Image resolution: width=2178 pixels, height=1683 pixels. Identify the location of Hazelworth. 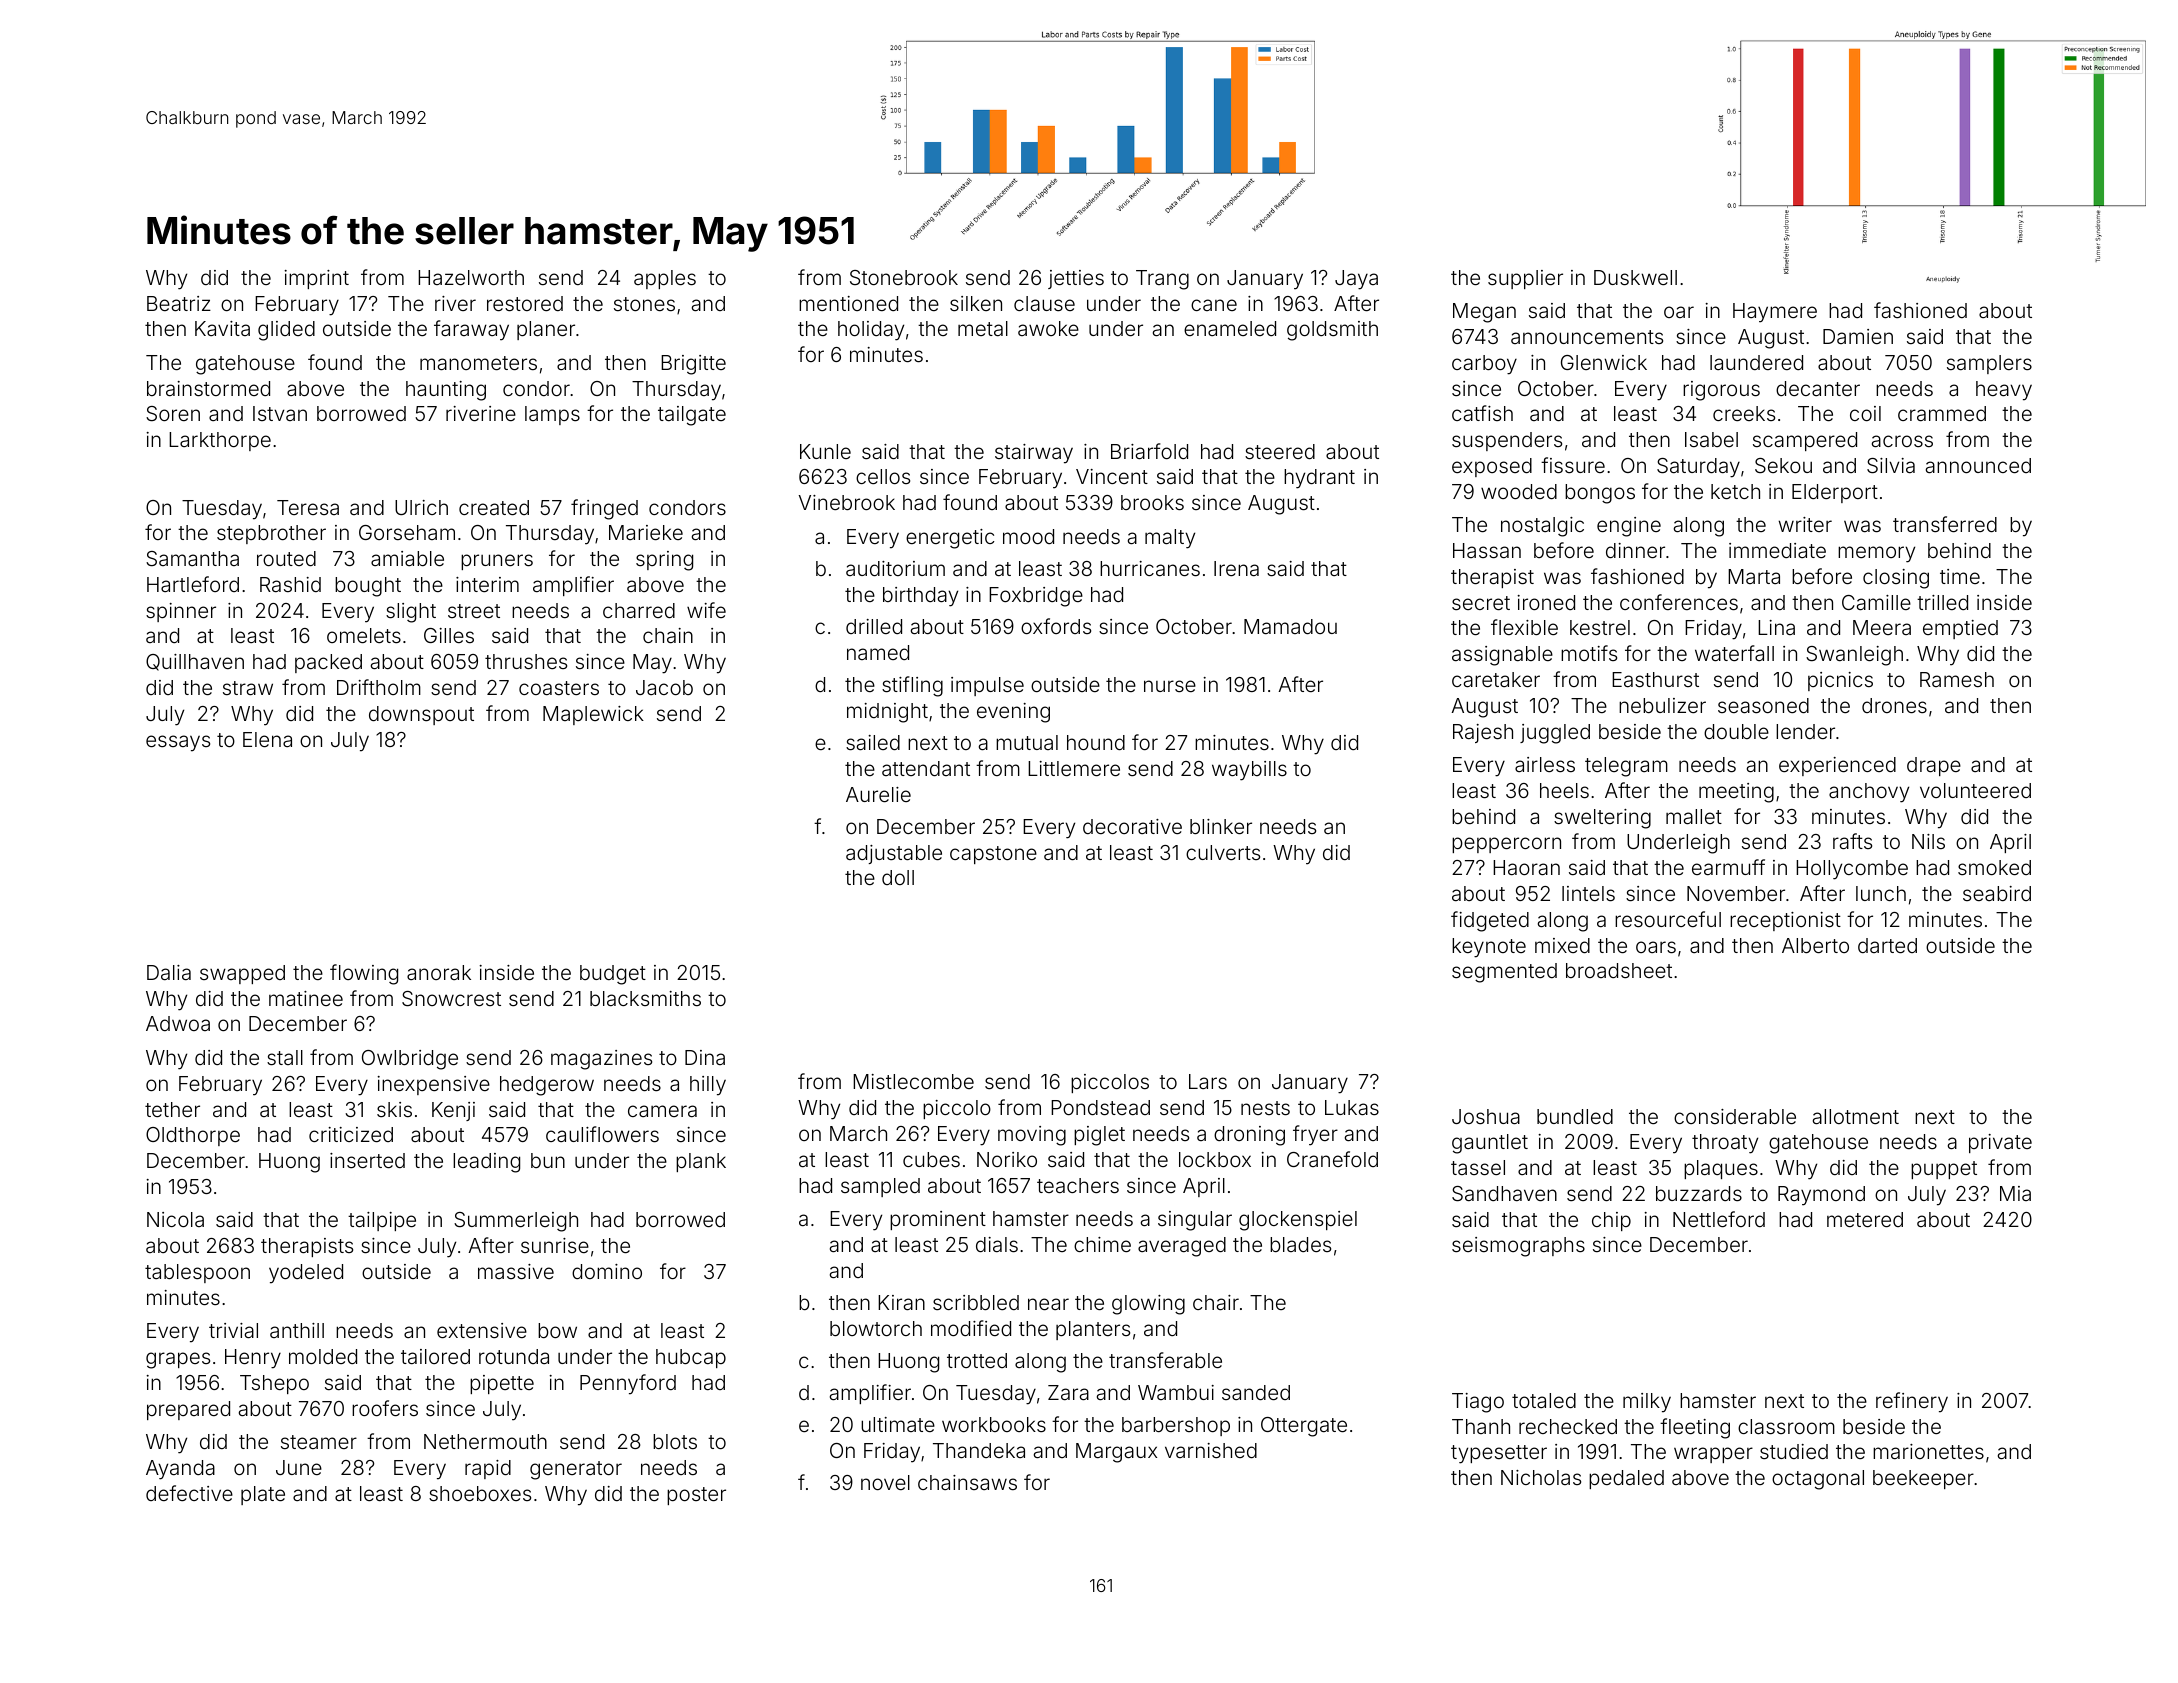
(471, 277).
